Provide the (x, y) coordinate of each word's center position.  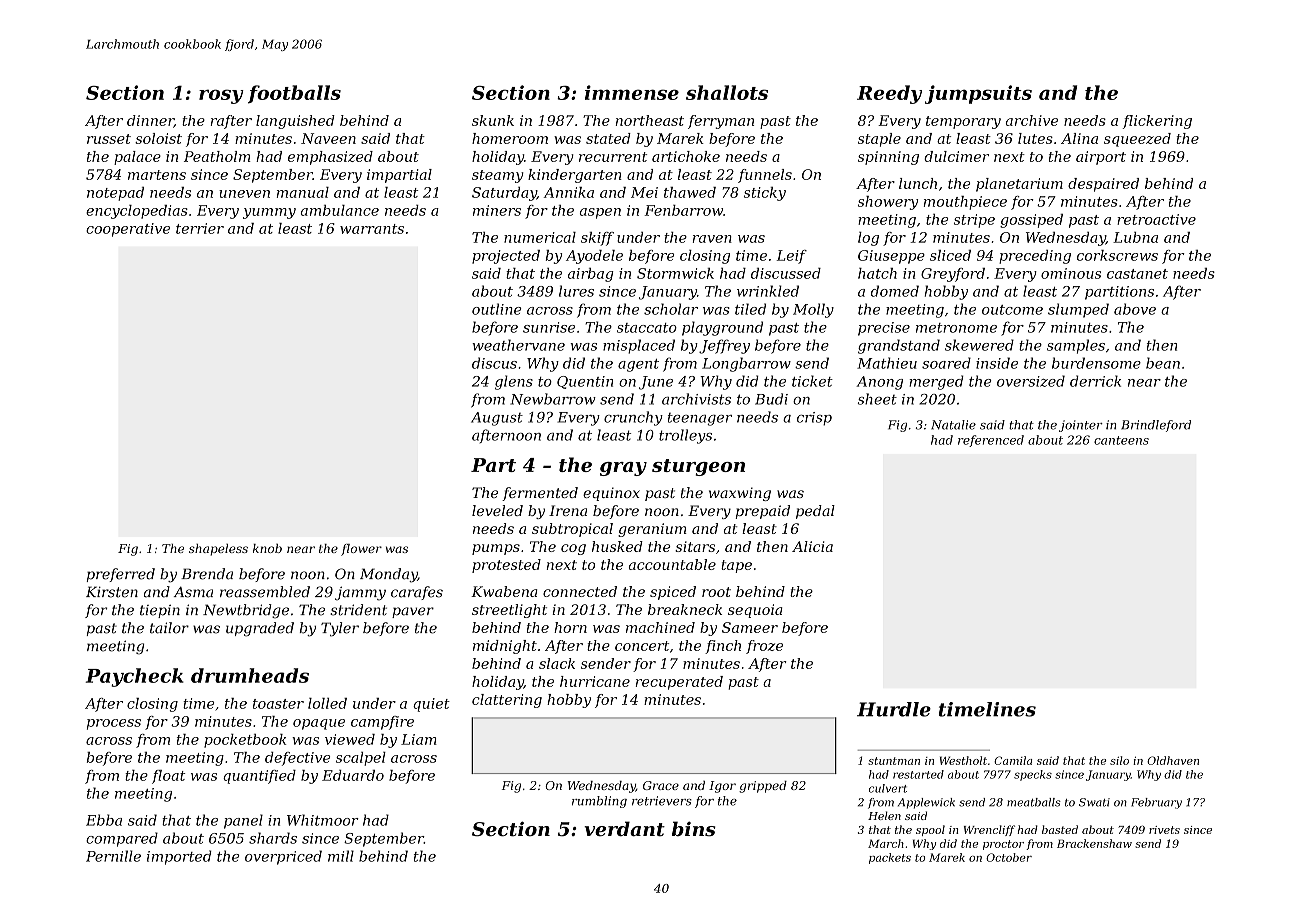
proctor (1003, 845)
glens (514, 382)
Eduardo (353, 775)
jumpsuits (978, 94)
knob (267, 548)
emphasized (330, 158)
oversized (1031, 381)
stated (608, 138)
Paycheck (135, 677)
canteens (1121, 440)
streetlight (509, 611)
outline (497, 309)
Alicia (812, 546)
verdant (624, 828)
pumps (496, 549)
